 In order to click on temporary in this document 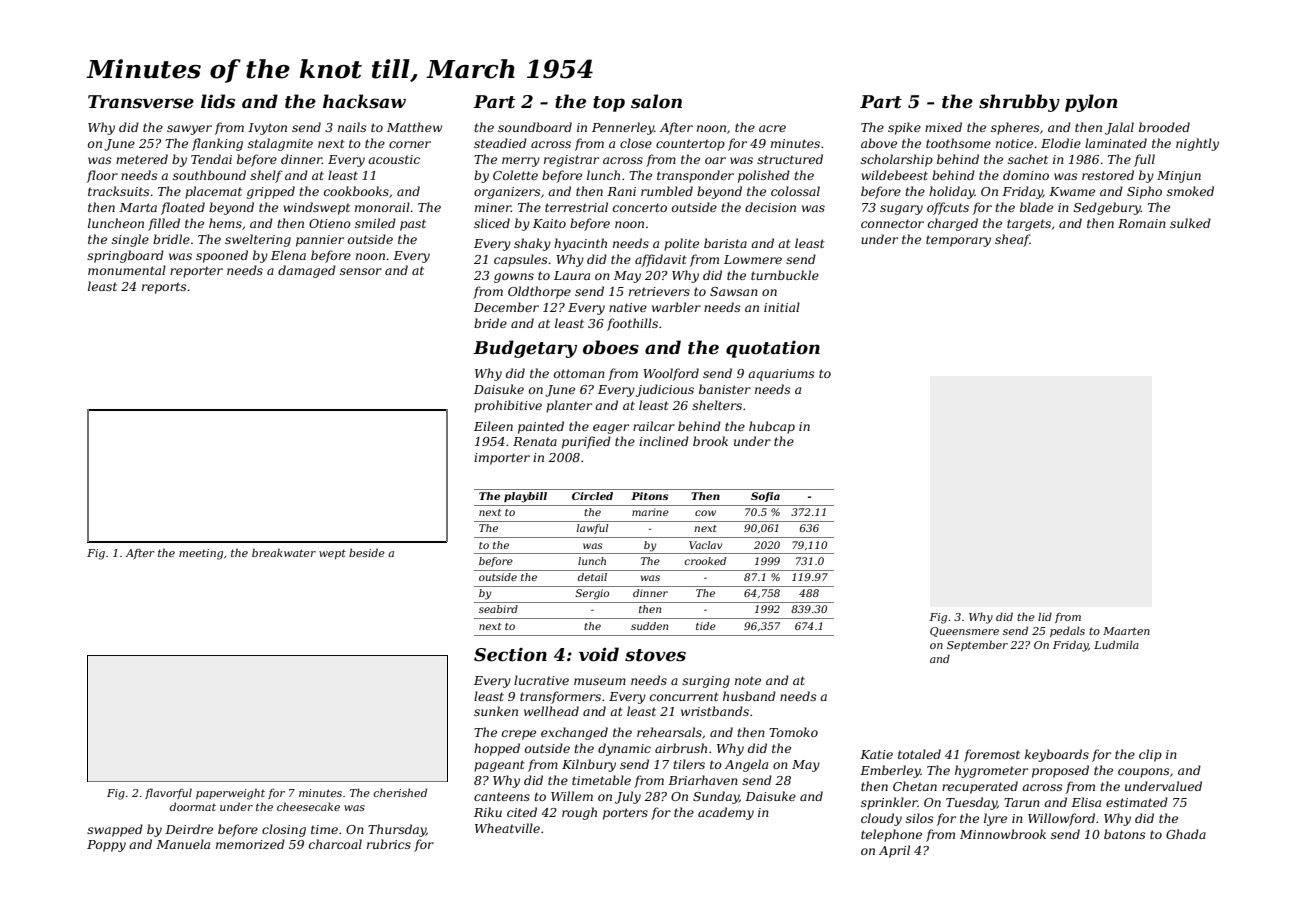, I will do `click(958, 241)`.
